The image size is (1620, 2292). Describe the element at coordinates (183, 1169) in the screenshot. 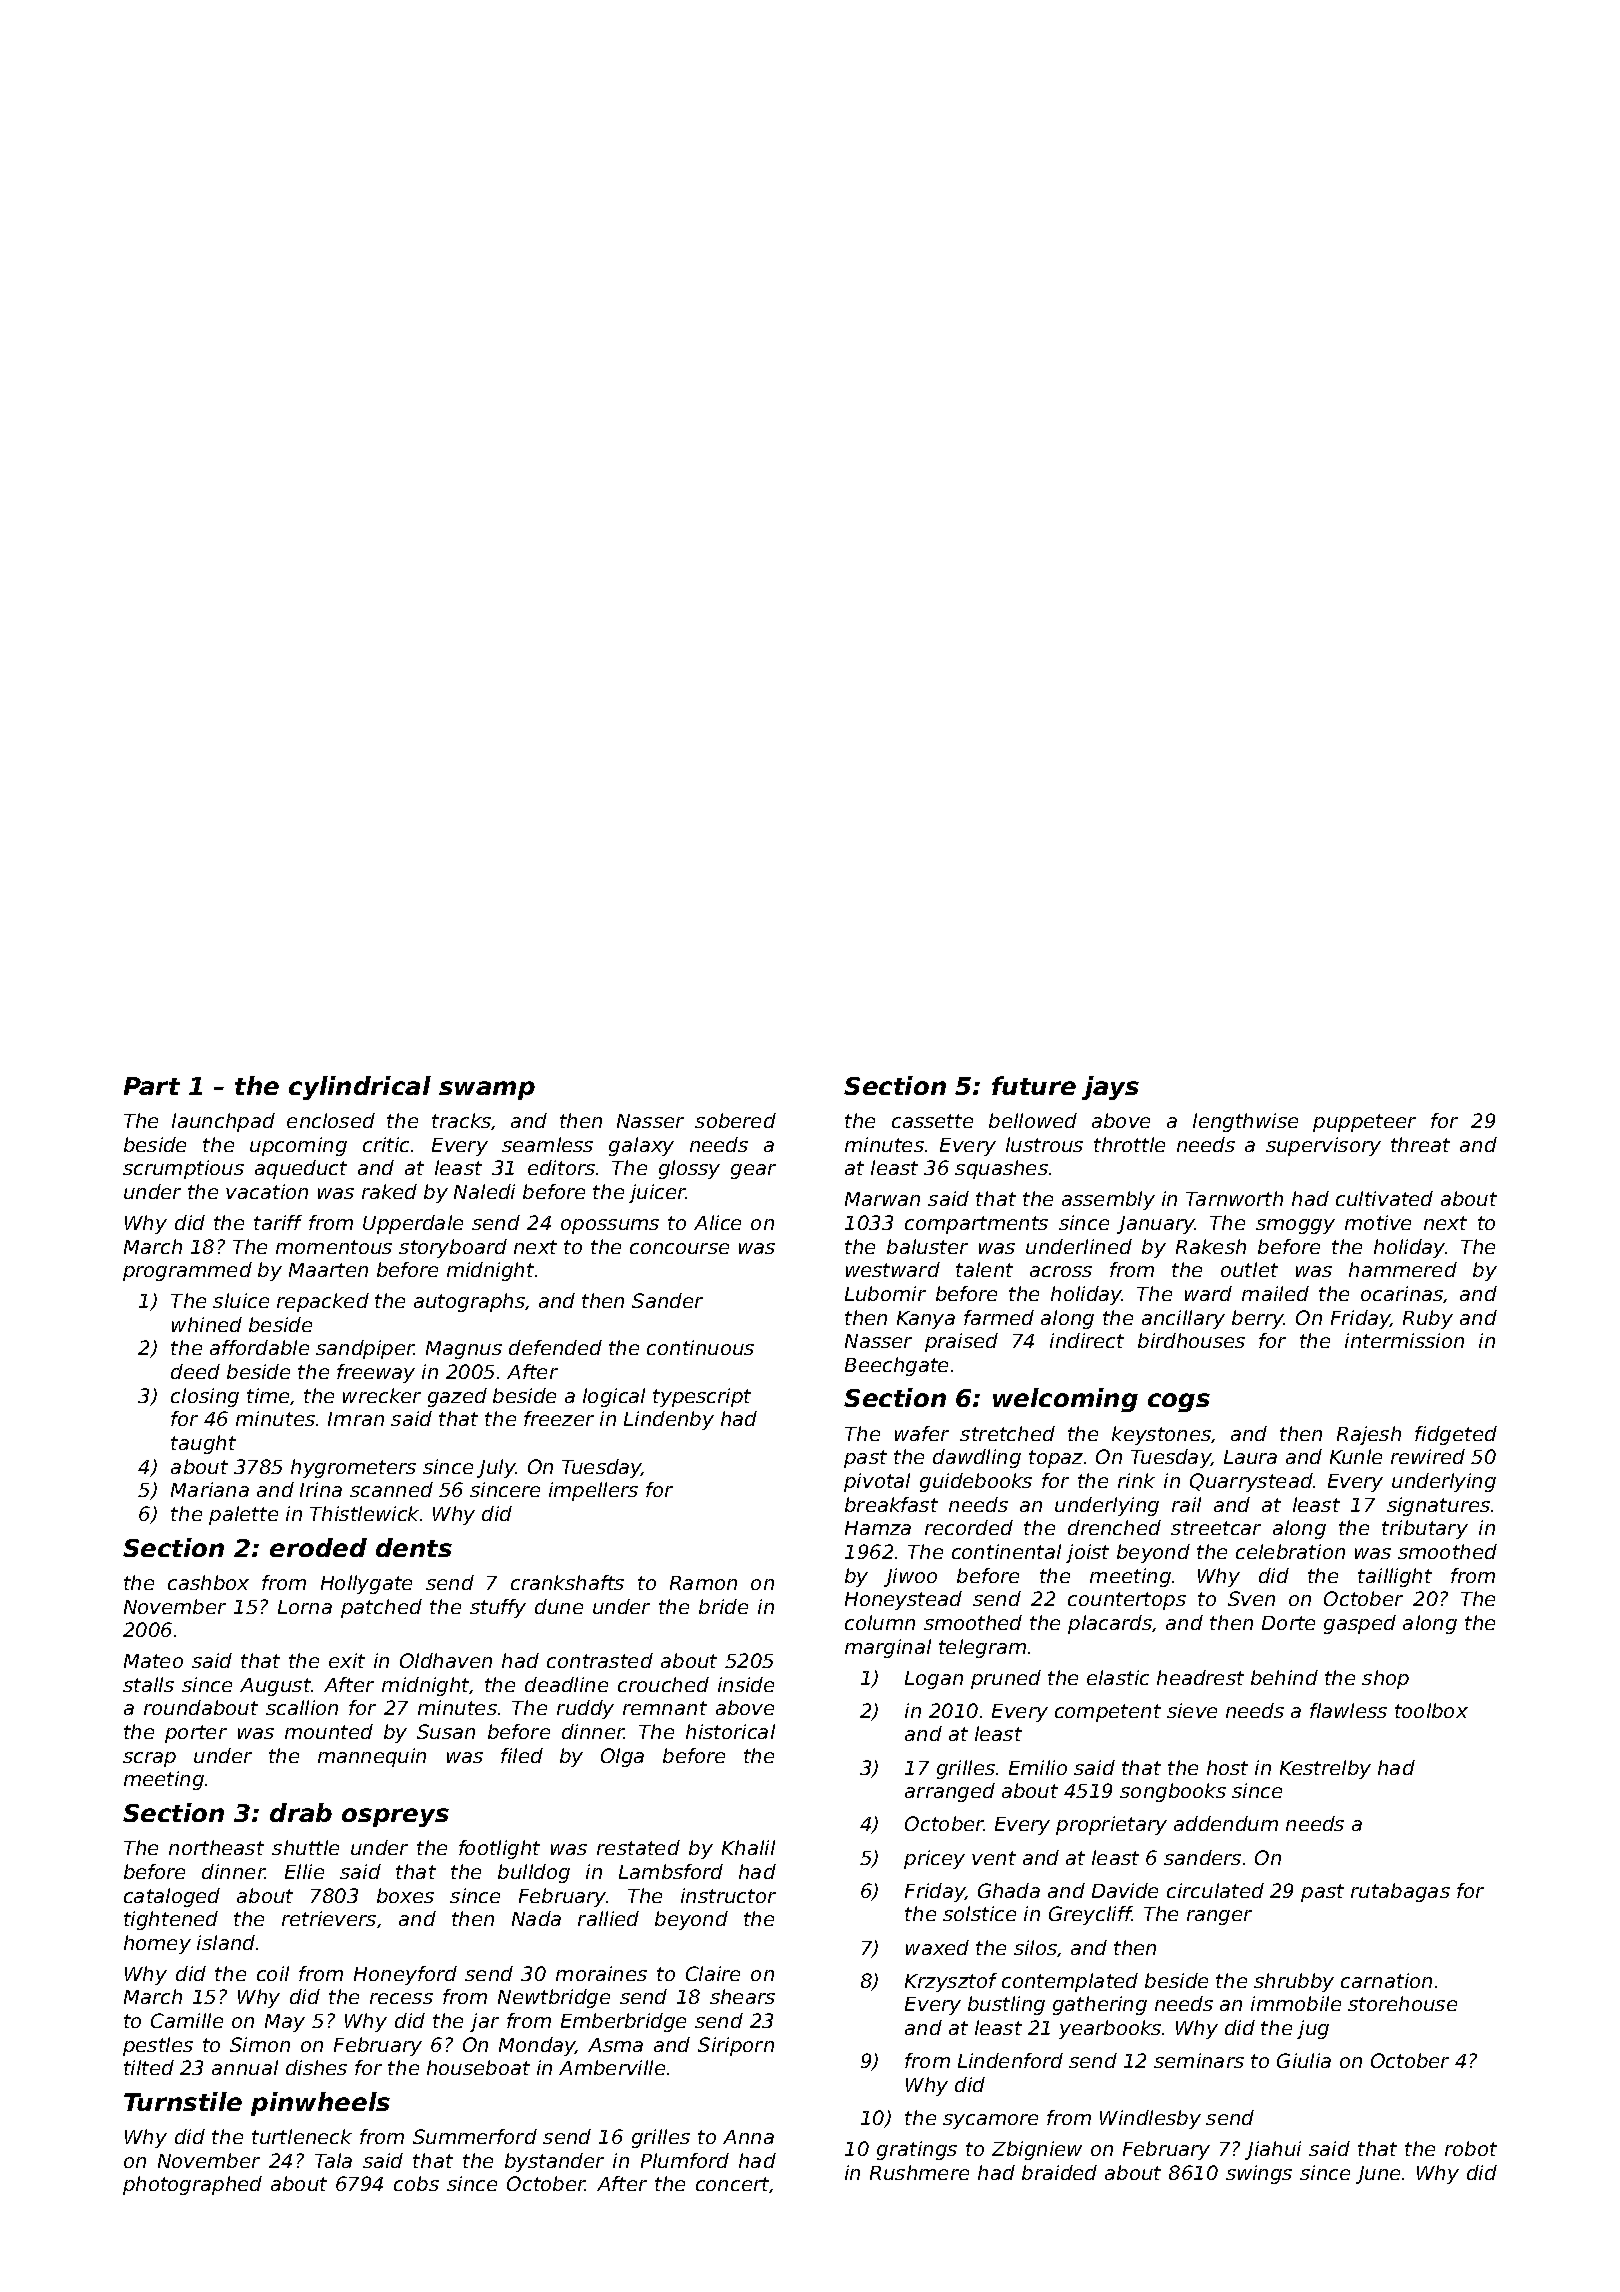

I see `scrumptious` at that location.
